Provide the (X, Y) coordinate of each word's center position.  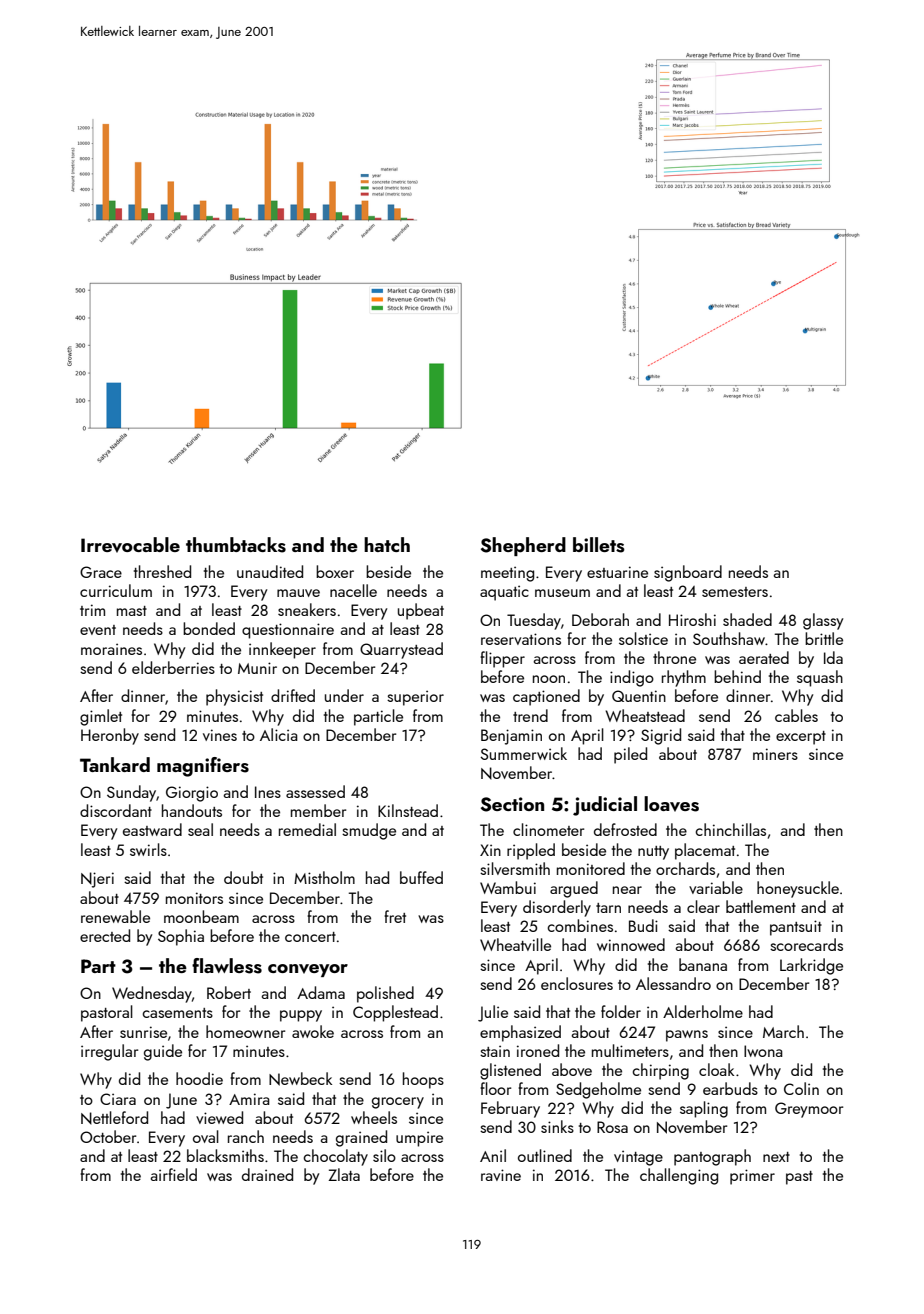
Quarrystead (401, 650)
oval (206, 1136)
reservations (521, 639)
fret (395, 916)
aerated (764, 657)
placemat (705, 851)
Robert (229, 992)
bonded (209, 628)
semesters (735, 592)
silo (384, 1155)
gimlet (101, 717)
